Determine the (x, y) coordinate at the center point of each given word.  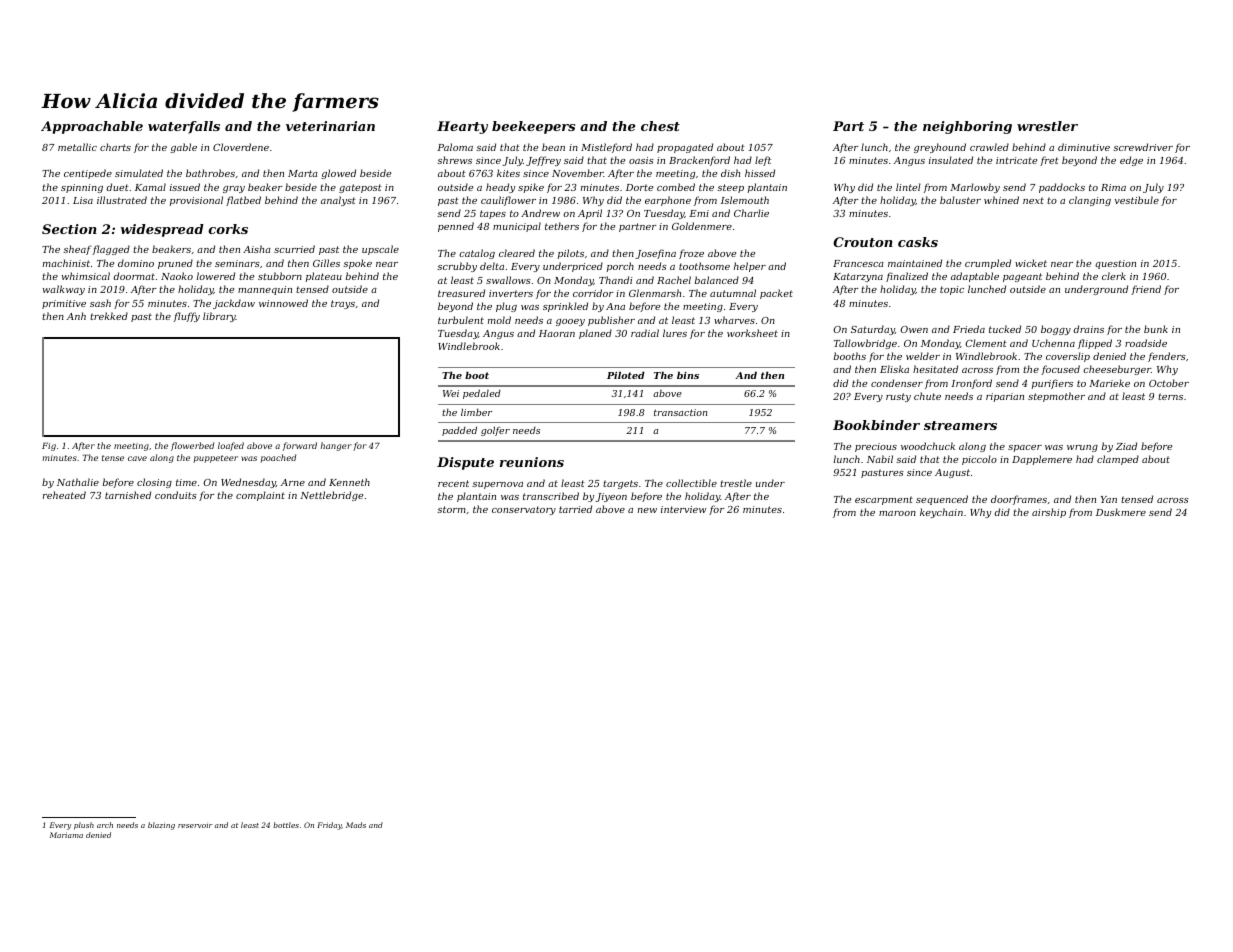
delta (492, 266)
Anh (76, 316)
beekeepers (533, 127)
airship (1049, 513)
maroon (897, 513)
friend (1146, 290)
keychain (941, 513)
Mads (356, 825)
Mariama (66, 835)
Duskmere (1121, 512)
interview (684, 509)
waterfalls (184, 127)
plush (84, 826)
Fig (49, 447)
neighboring (967, 127)
